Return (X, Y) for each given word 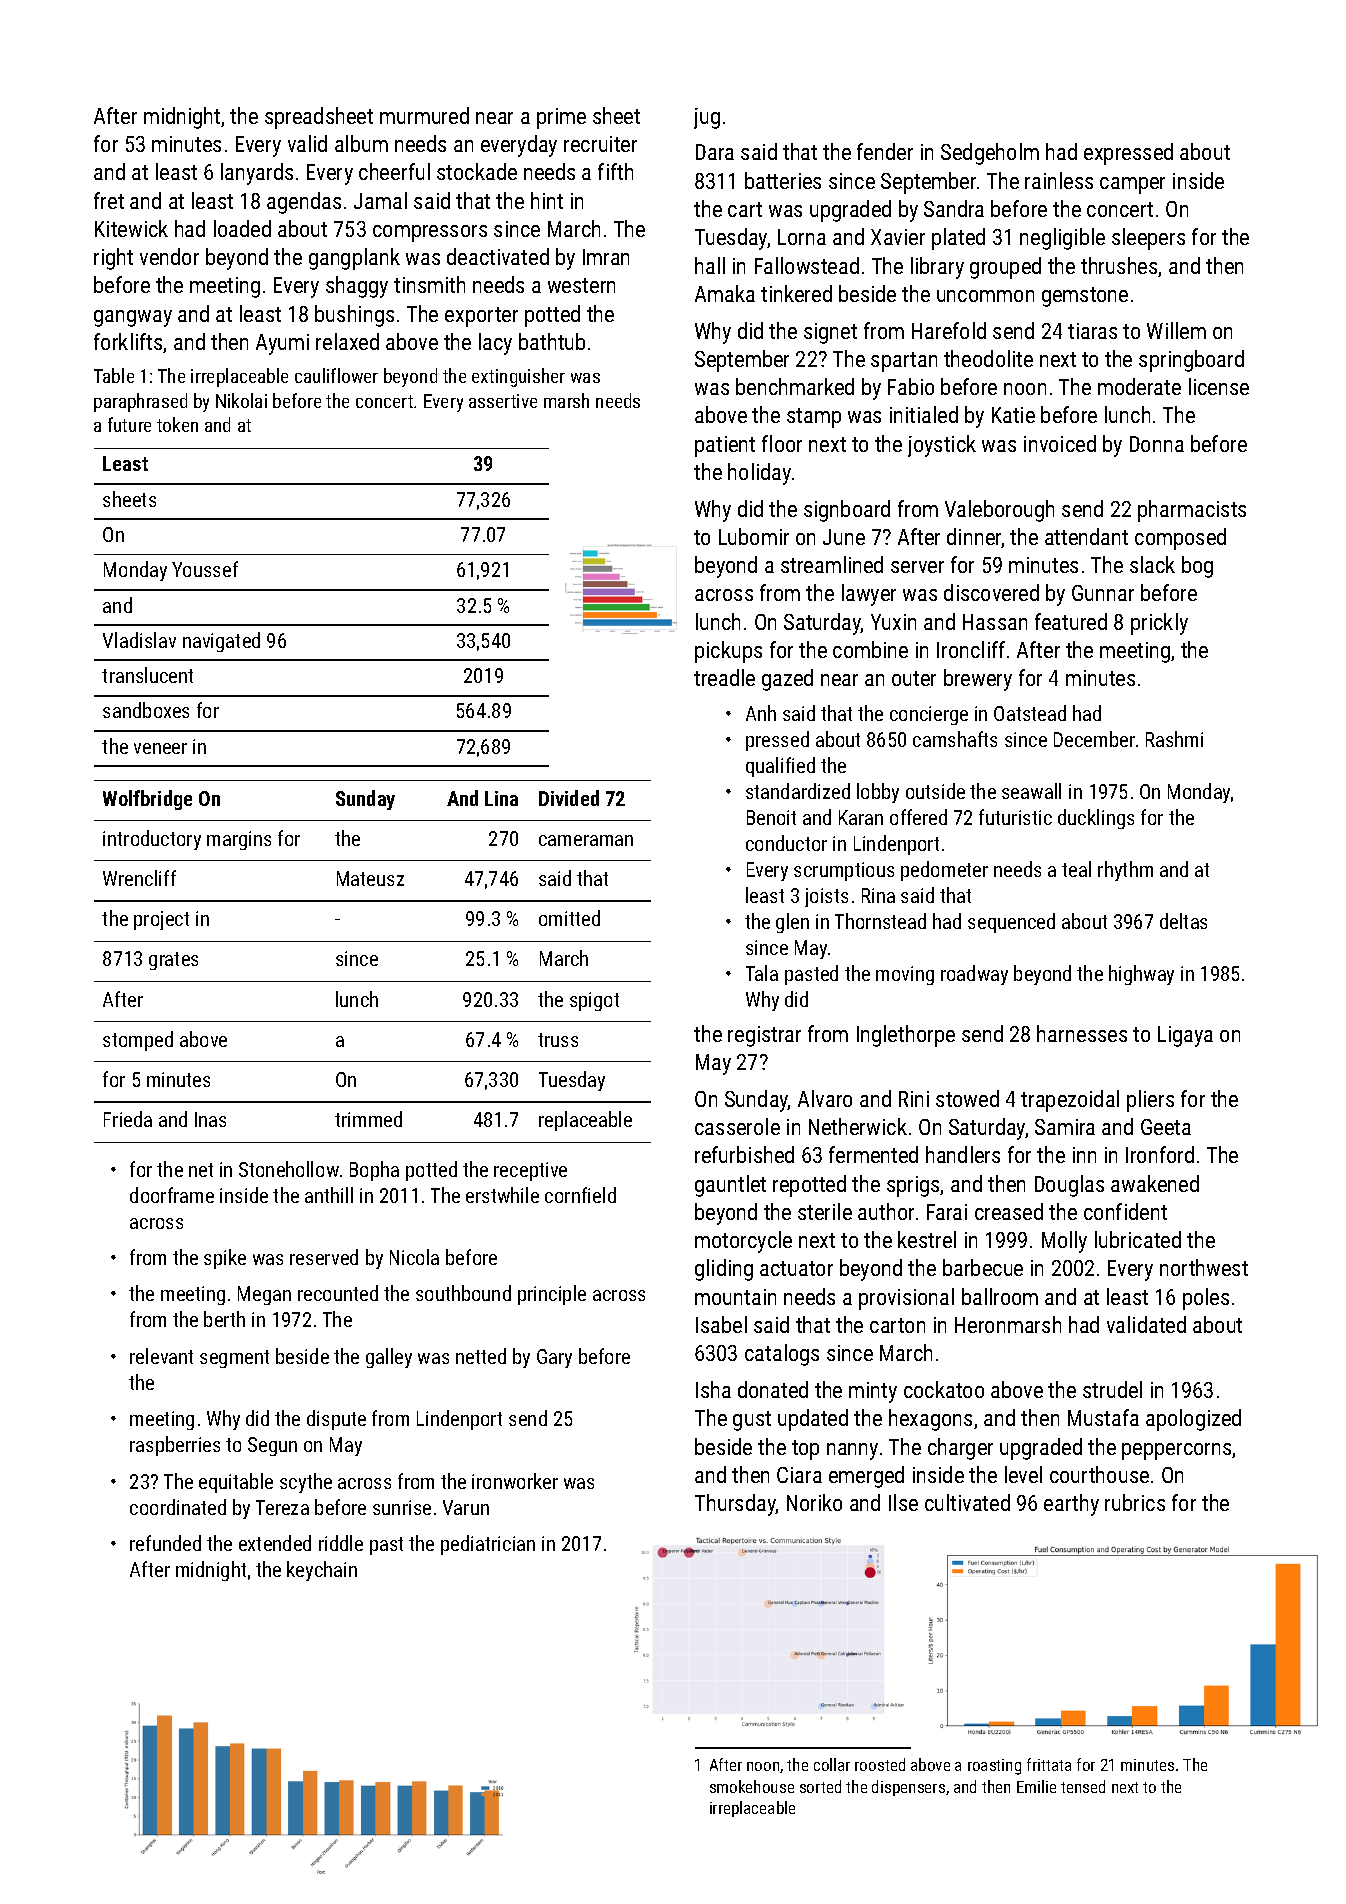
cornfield (580, 1195)
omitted (569, 918)
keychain (322, 1571)
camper (1132, 185)
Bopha (374, 1171)
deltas (1183, 921)
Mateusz (370, 878)
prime (561, 118)
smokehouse (752, 1786)
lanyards (257, 174)
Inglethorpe (906, 1036)
